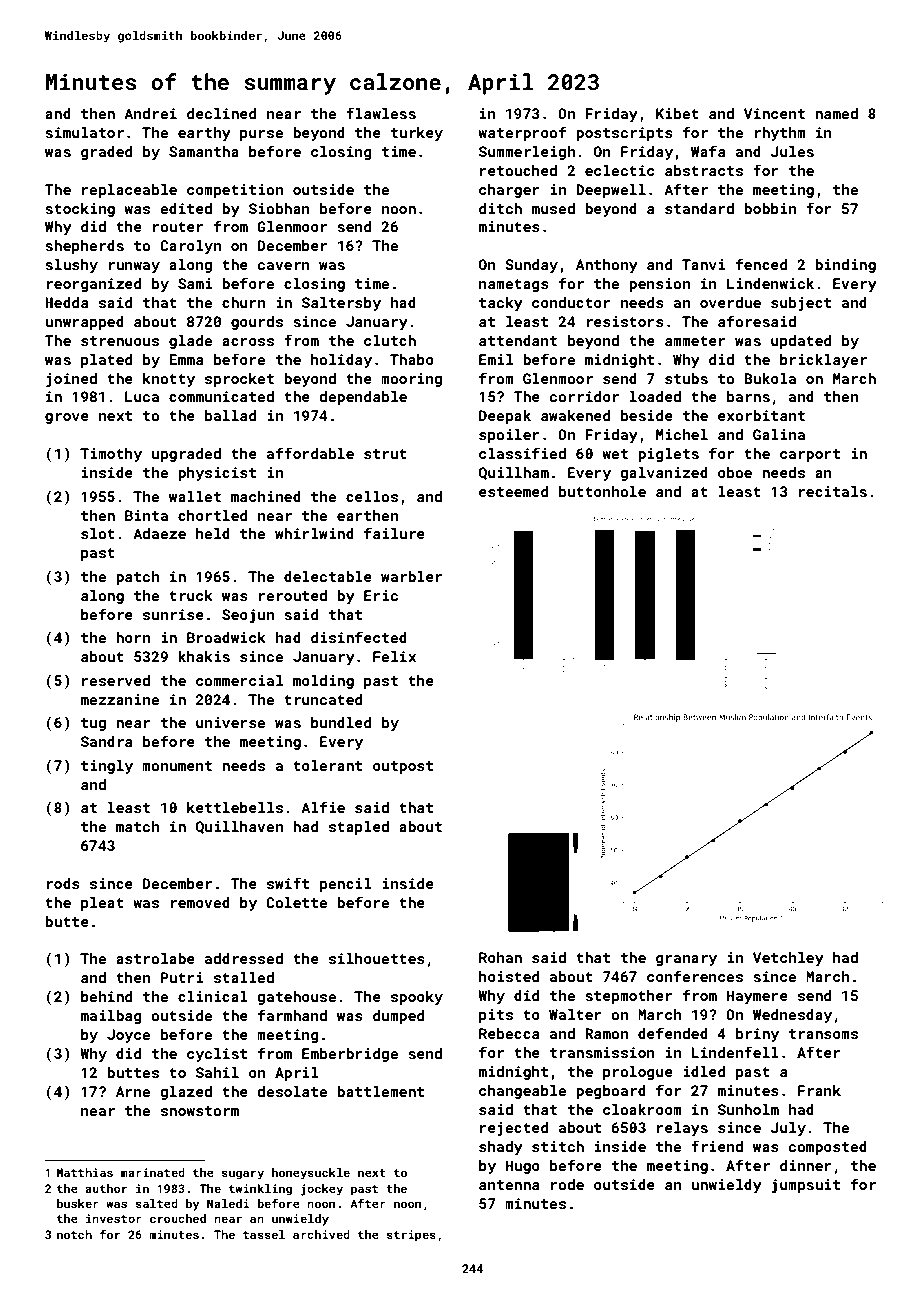 The image size is (924, 1308). I want to click on pension, so click(659, 285).
